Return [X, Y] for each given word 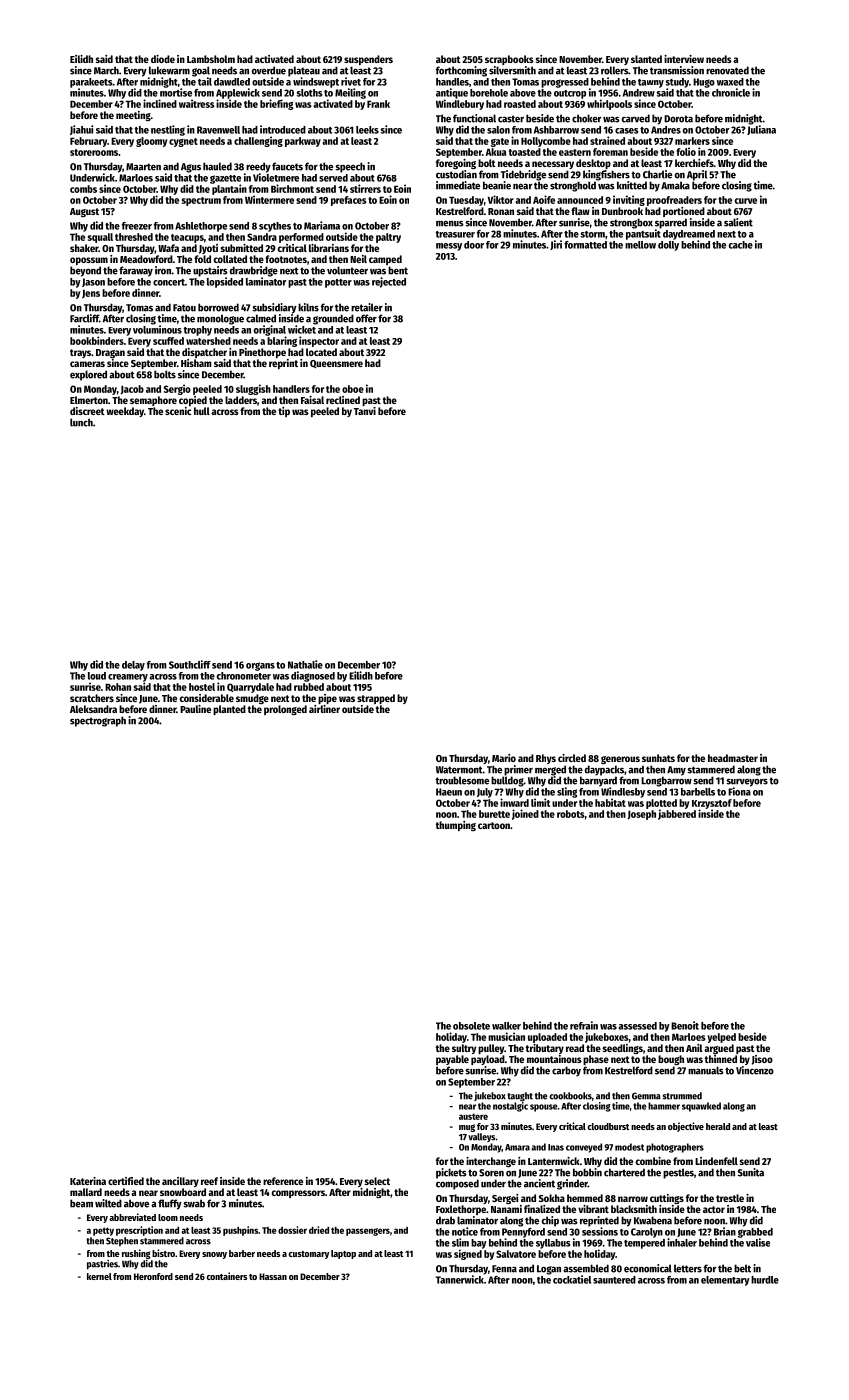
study [677, 83]
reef [209, 1181]
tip [284, 412]
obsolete [471, 1026]
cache [741, 245]
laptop [343, 1254]
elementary [725, 1281]
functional [474, 118]
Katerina [88, 1181]
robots [571, 814]
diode [163, 59]
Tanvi [365, 411]
